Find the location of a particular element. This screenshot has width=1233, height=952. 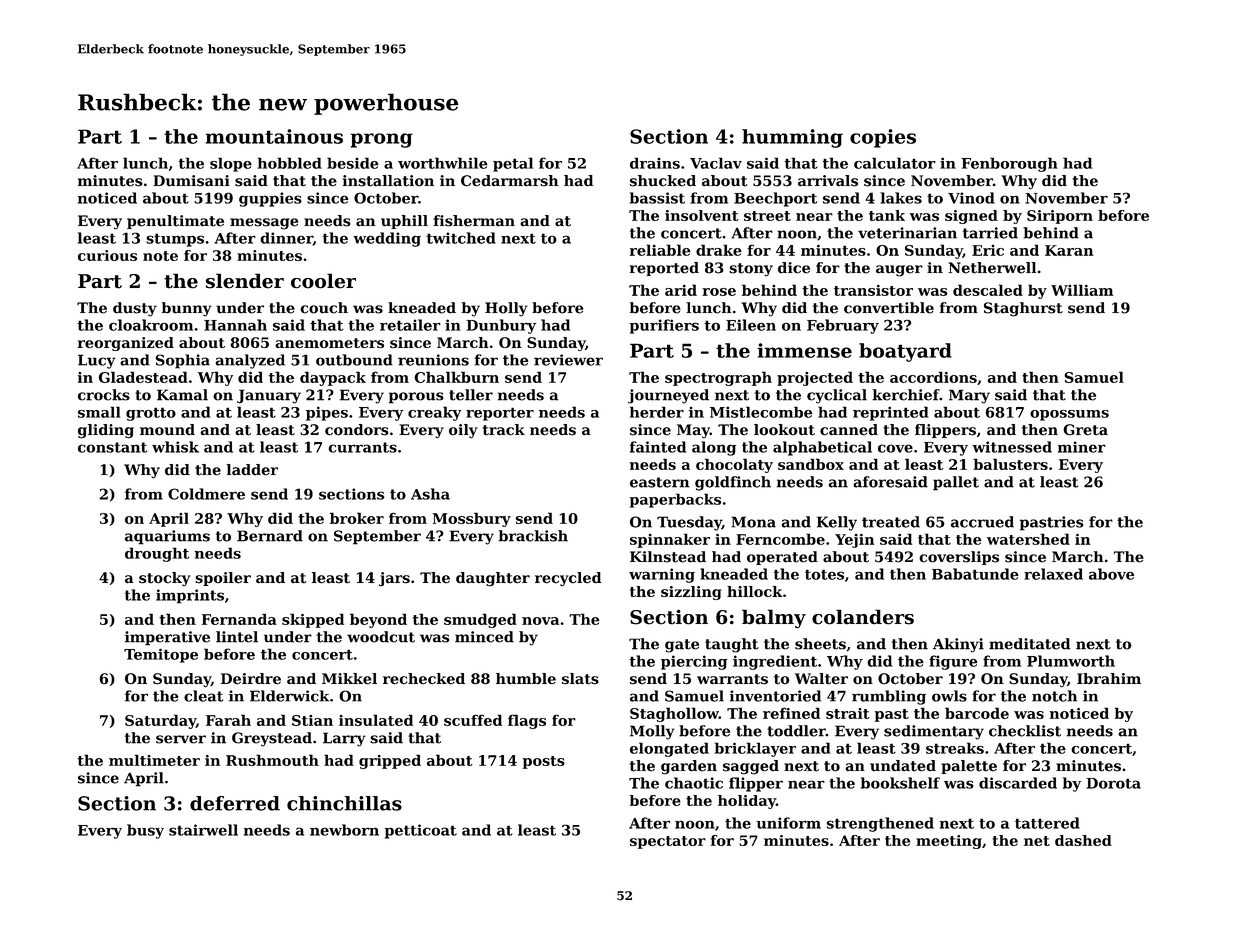

mound is located at coordinates (167, 430).
